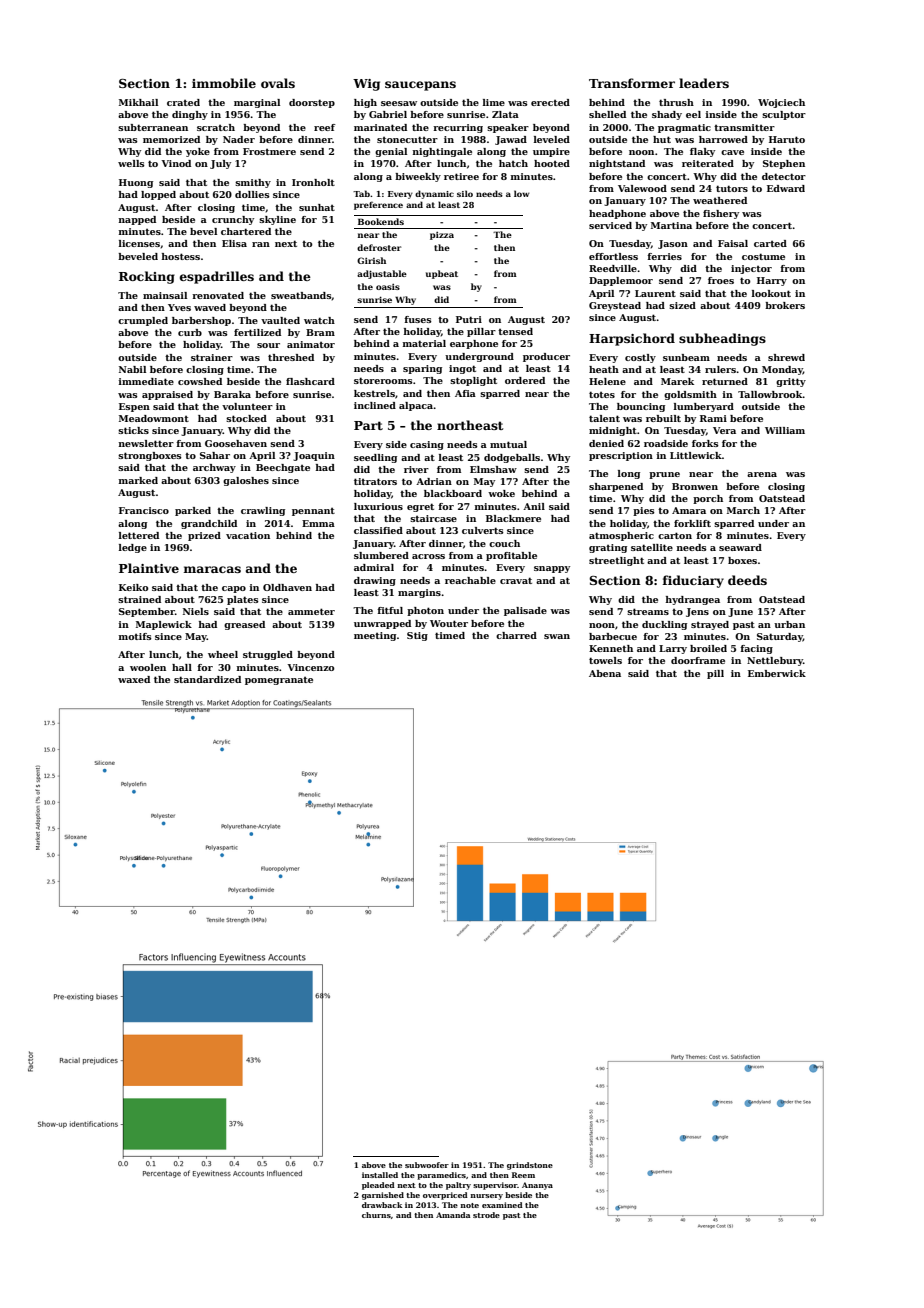 This screenshot has height=1308, width=924. Describe the element at coordinates (224, 83) in the screenshot. I see `immobile` at that location.
